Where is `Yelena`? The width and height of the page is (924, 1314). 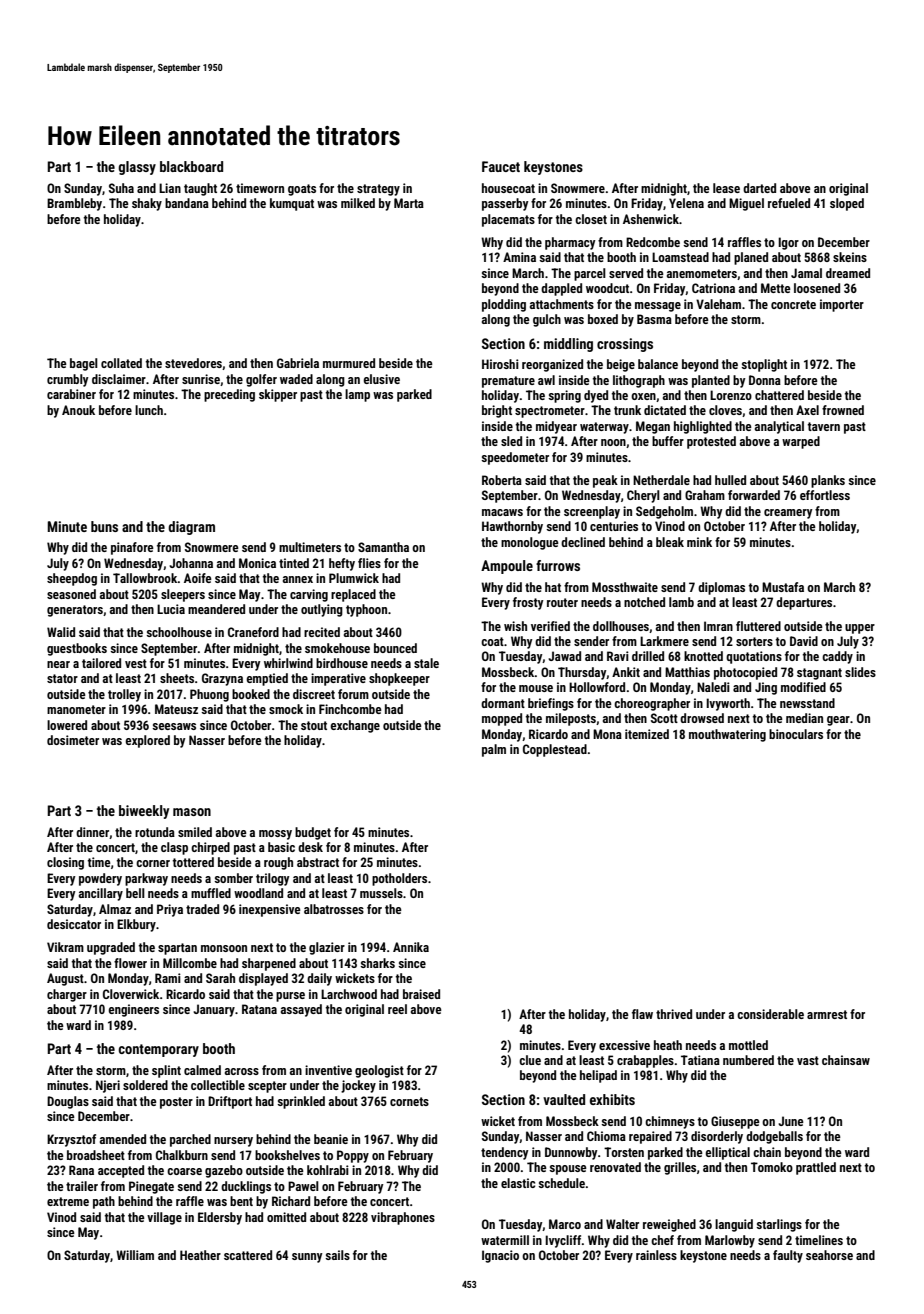
Yelena is located at coordinates (686, 203).
